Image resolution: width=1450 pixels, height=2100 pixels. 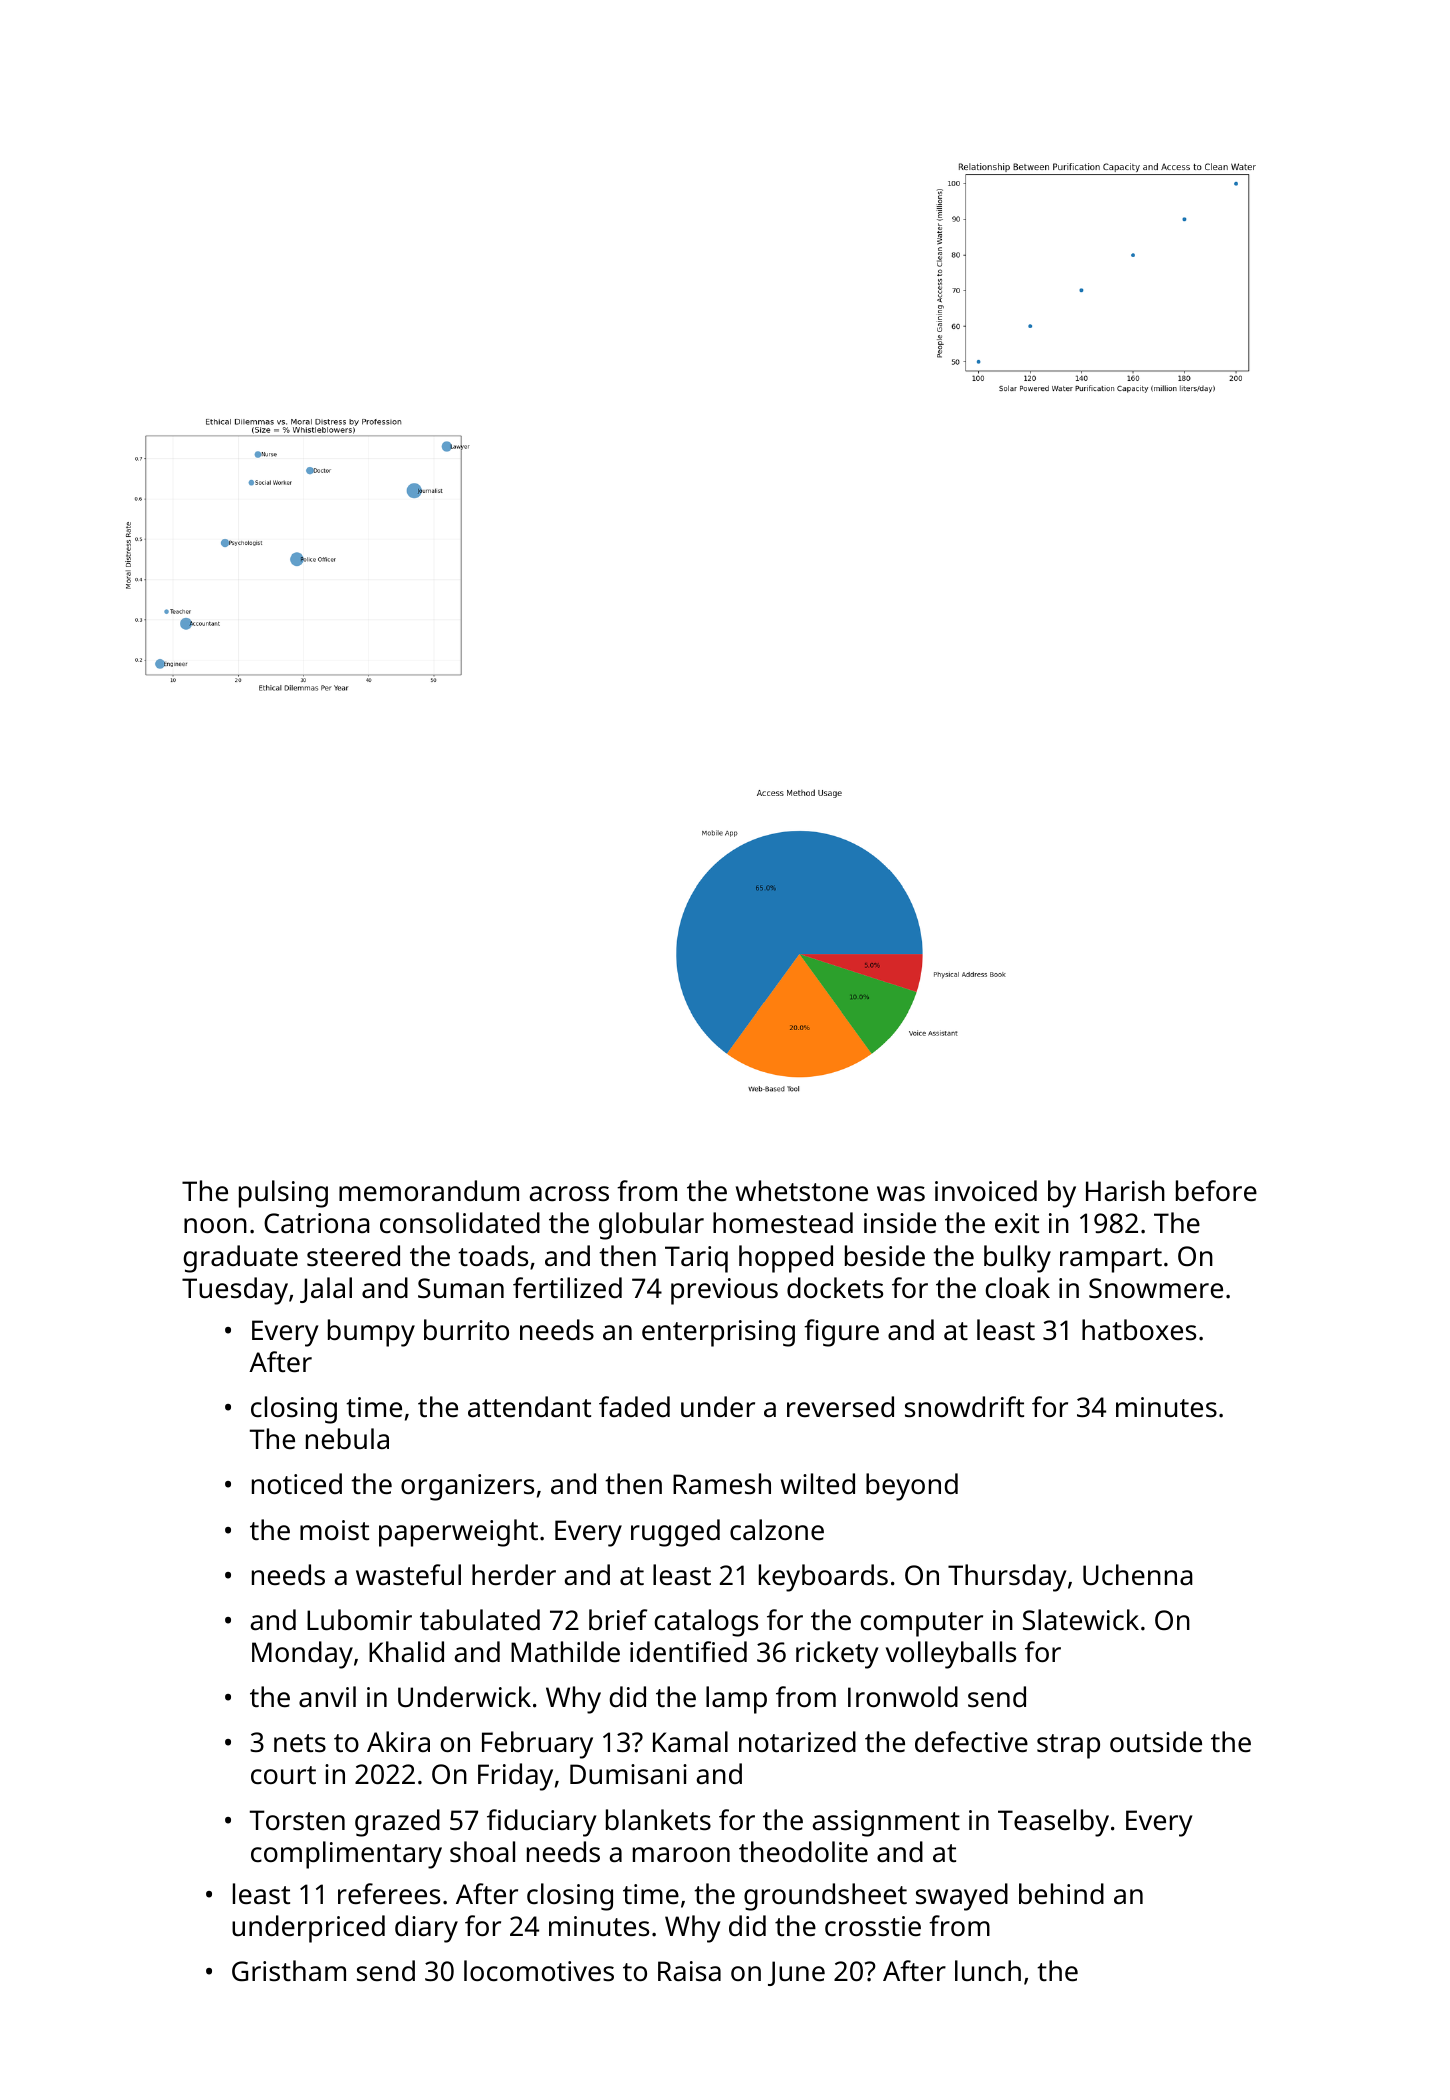 What do you see at coordinates (689, 1971) in the screenshot?
I see `Raisa` at bounding box center [689, 1971].
